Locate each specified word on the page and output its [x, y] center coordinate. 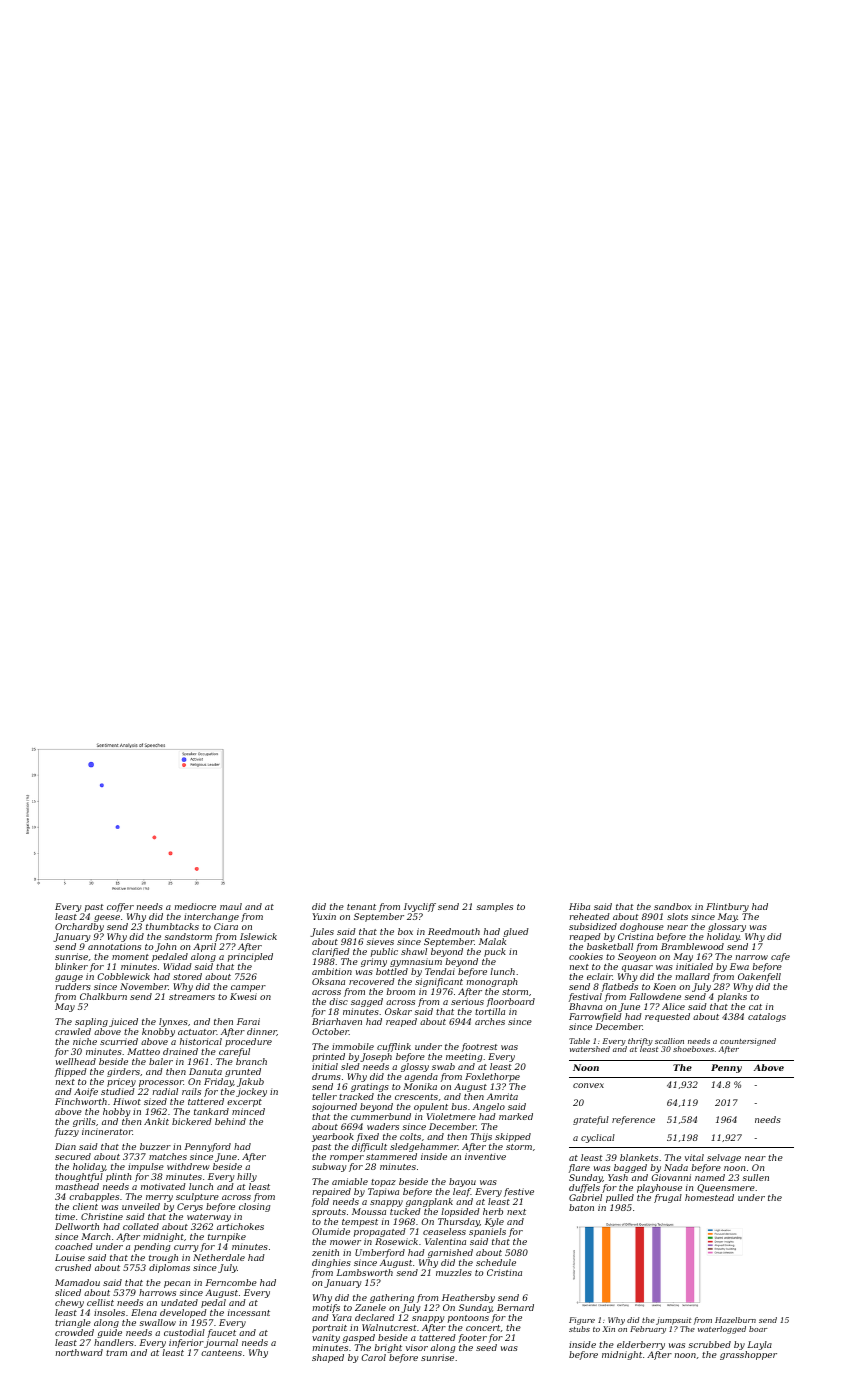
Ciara [226, 926]
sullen [755, 1177]
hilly [247, 1177]
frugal [668, 1198]
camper [248, 988]
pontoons [468, 1319]
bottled [392, 971]
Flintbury [727, 907]
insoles [109, 1312]
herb [493, 1211]
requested [667, 1017]
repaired [331, 1192]
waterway [209, 1219]
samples [494, 907]
